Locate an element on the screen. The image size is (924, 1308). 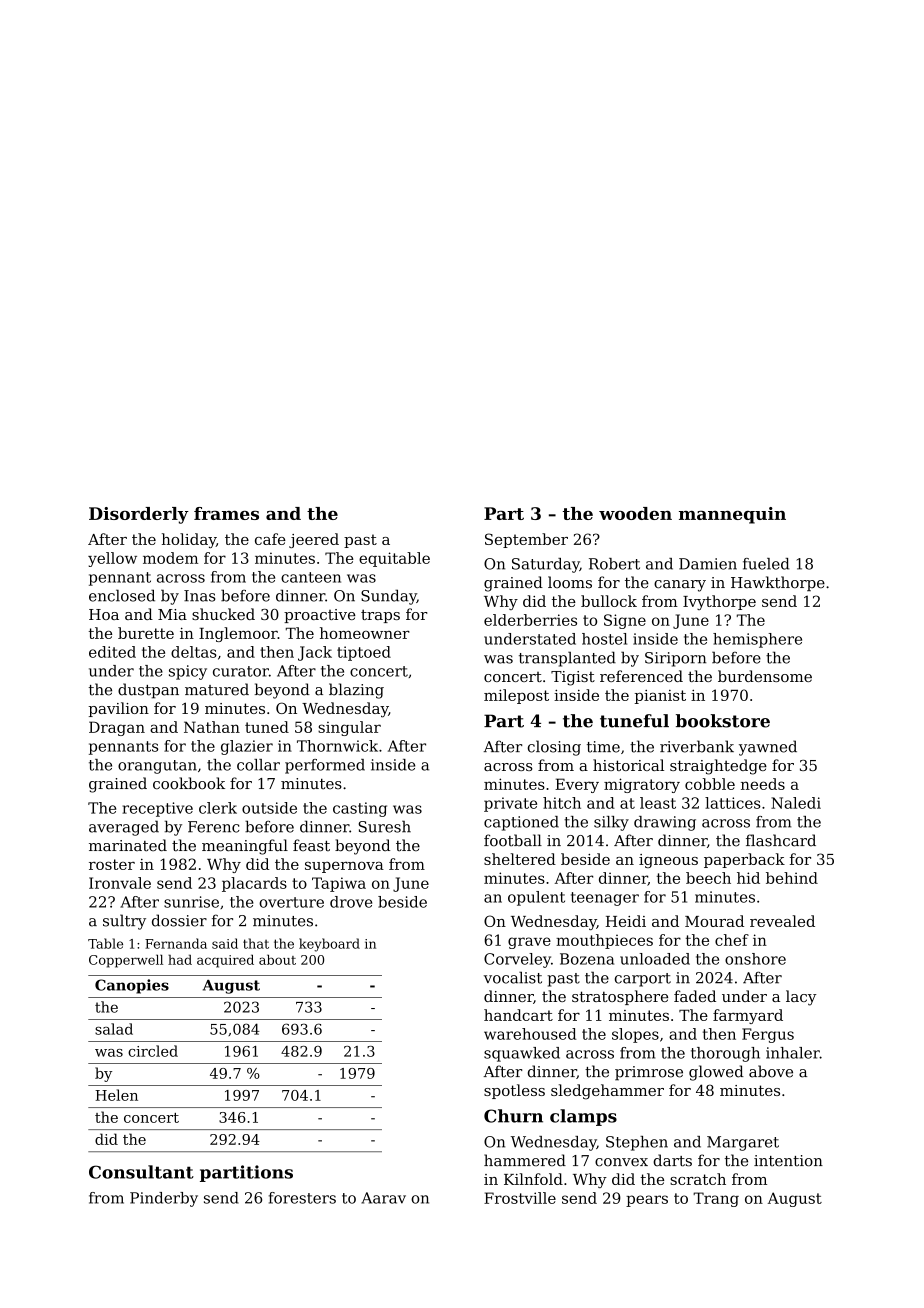
mannequin is located at coordinates (732, 515).
